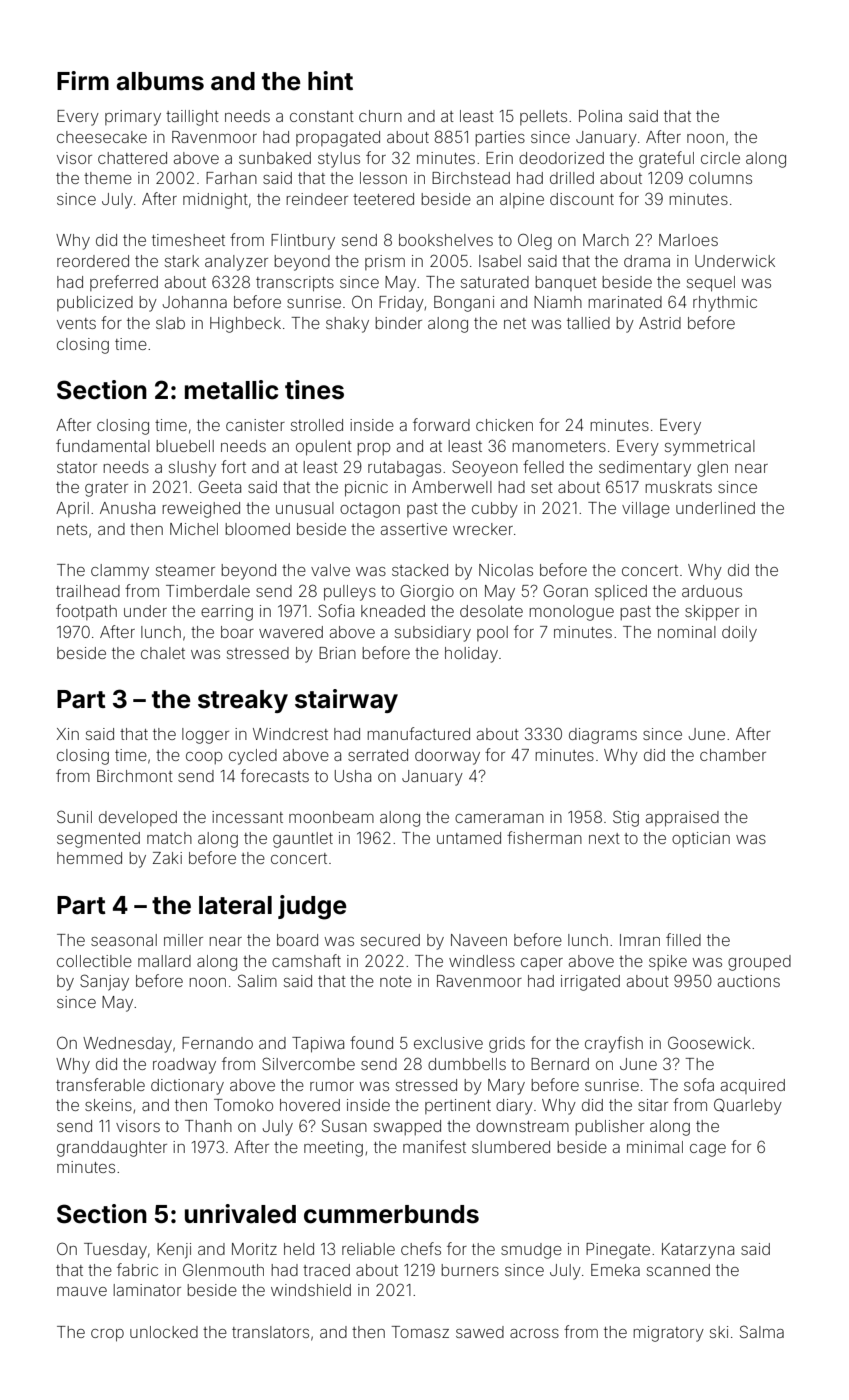 This screenshot has width=849, height=1400. I want to click on nominal, so click(687, 632).
